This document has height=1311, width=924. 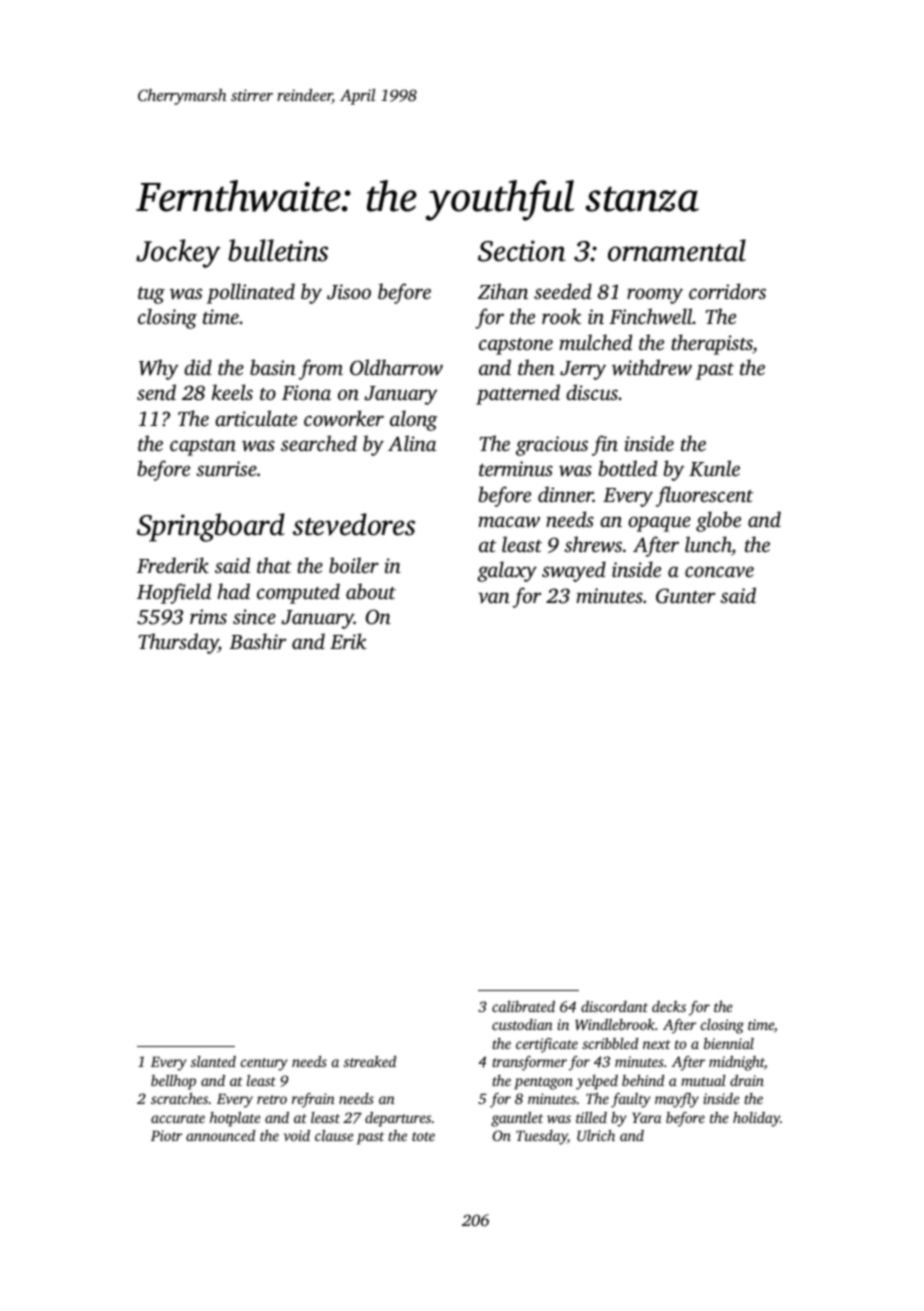 What do you see at coordinates (178, 643) in the document?
I see `Thursday` at bounding box center [178, 643].
